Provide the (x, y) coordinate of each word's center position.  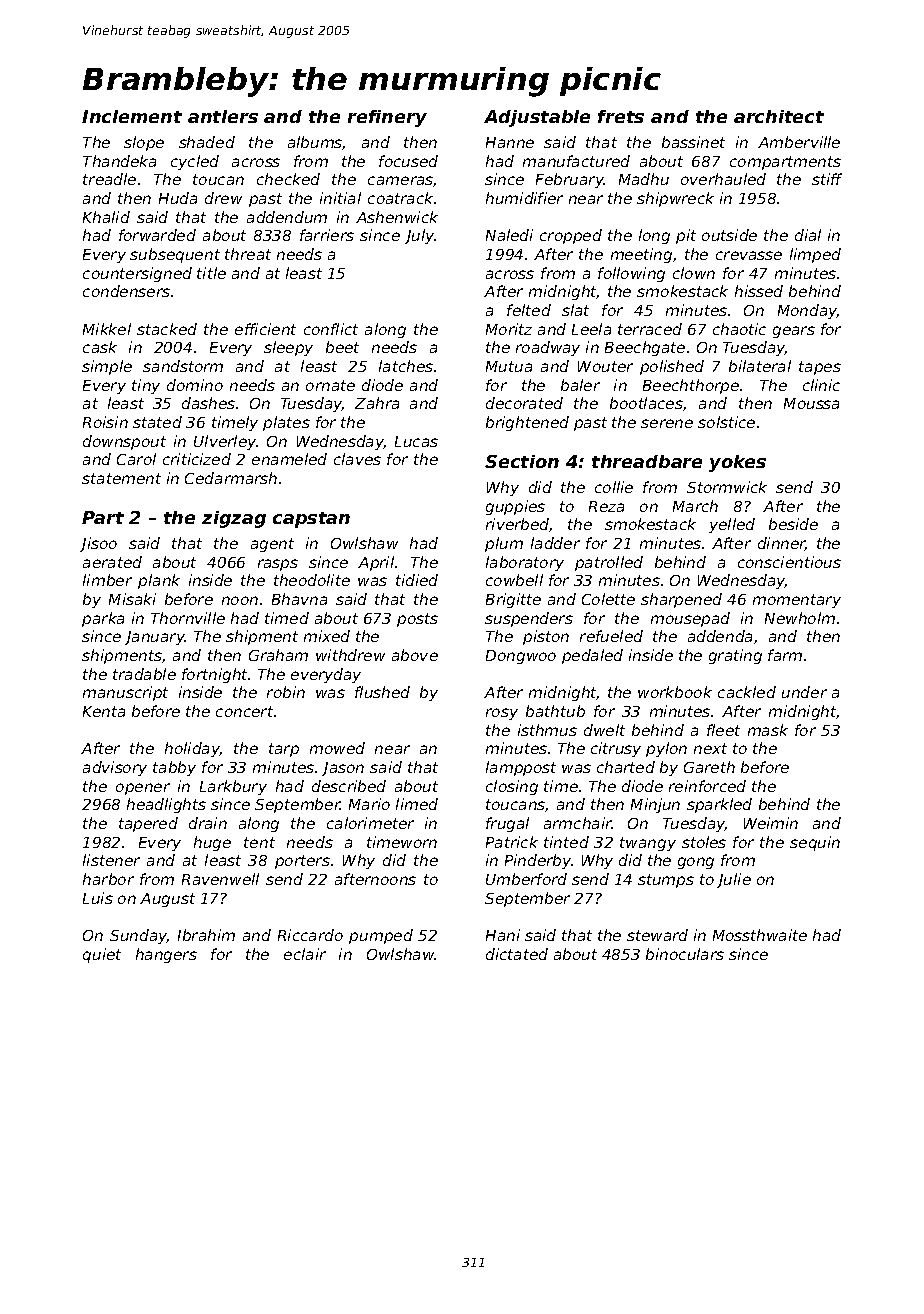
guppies (515, 507)
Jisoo (98, 544)
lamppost (521, 768)
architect (779, 116)
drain (208, 823)
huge (212, 843)
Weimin (771, 823)
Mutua (509, 366)
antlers (223, 116)
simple (107, 367)
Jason (343, 769)
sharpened (681, 600)
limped (815, 255)
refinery (387, 118)
